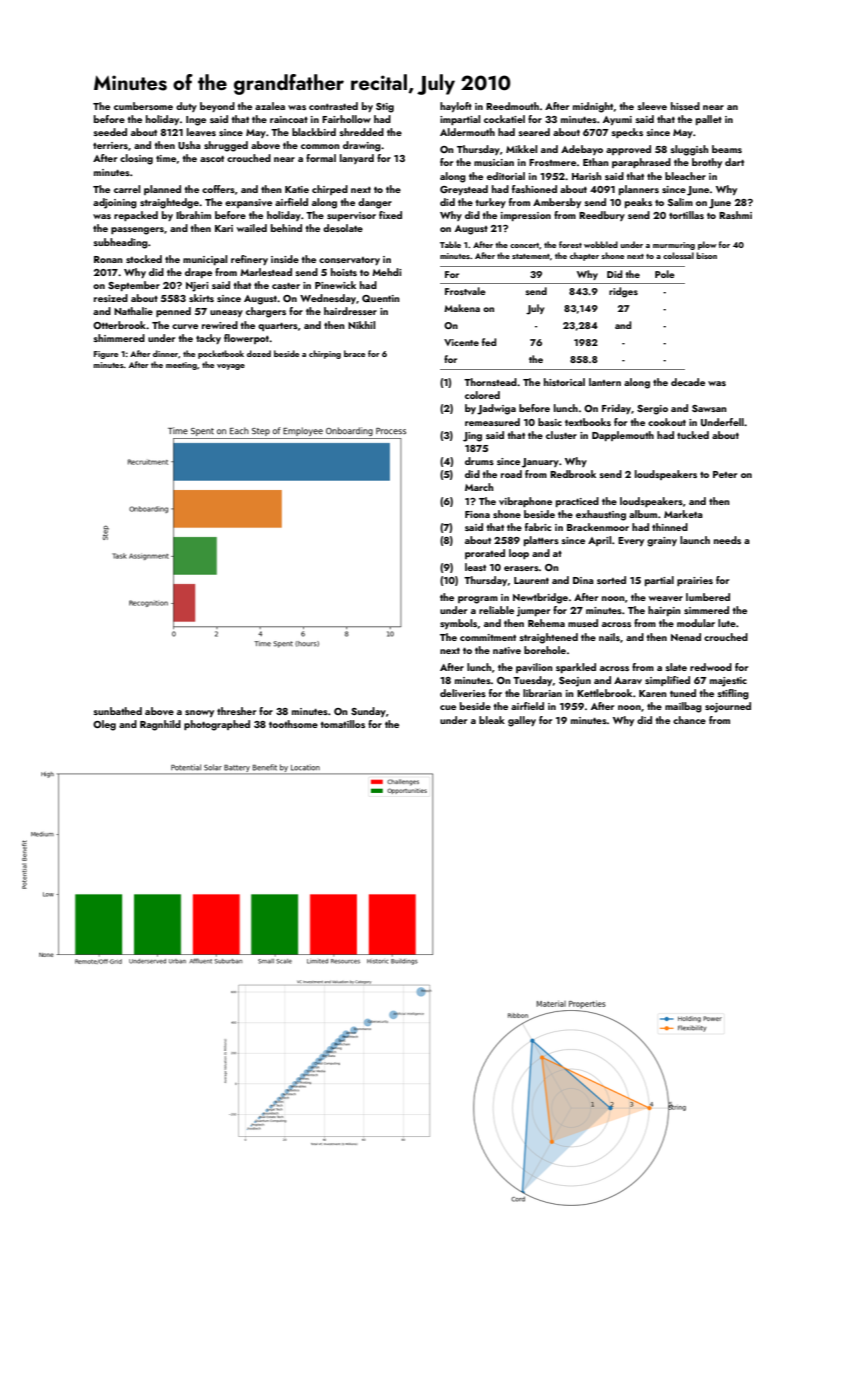  Describe the element at coordinates (711, 667) in the document. I see `redwood` at that location.
